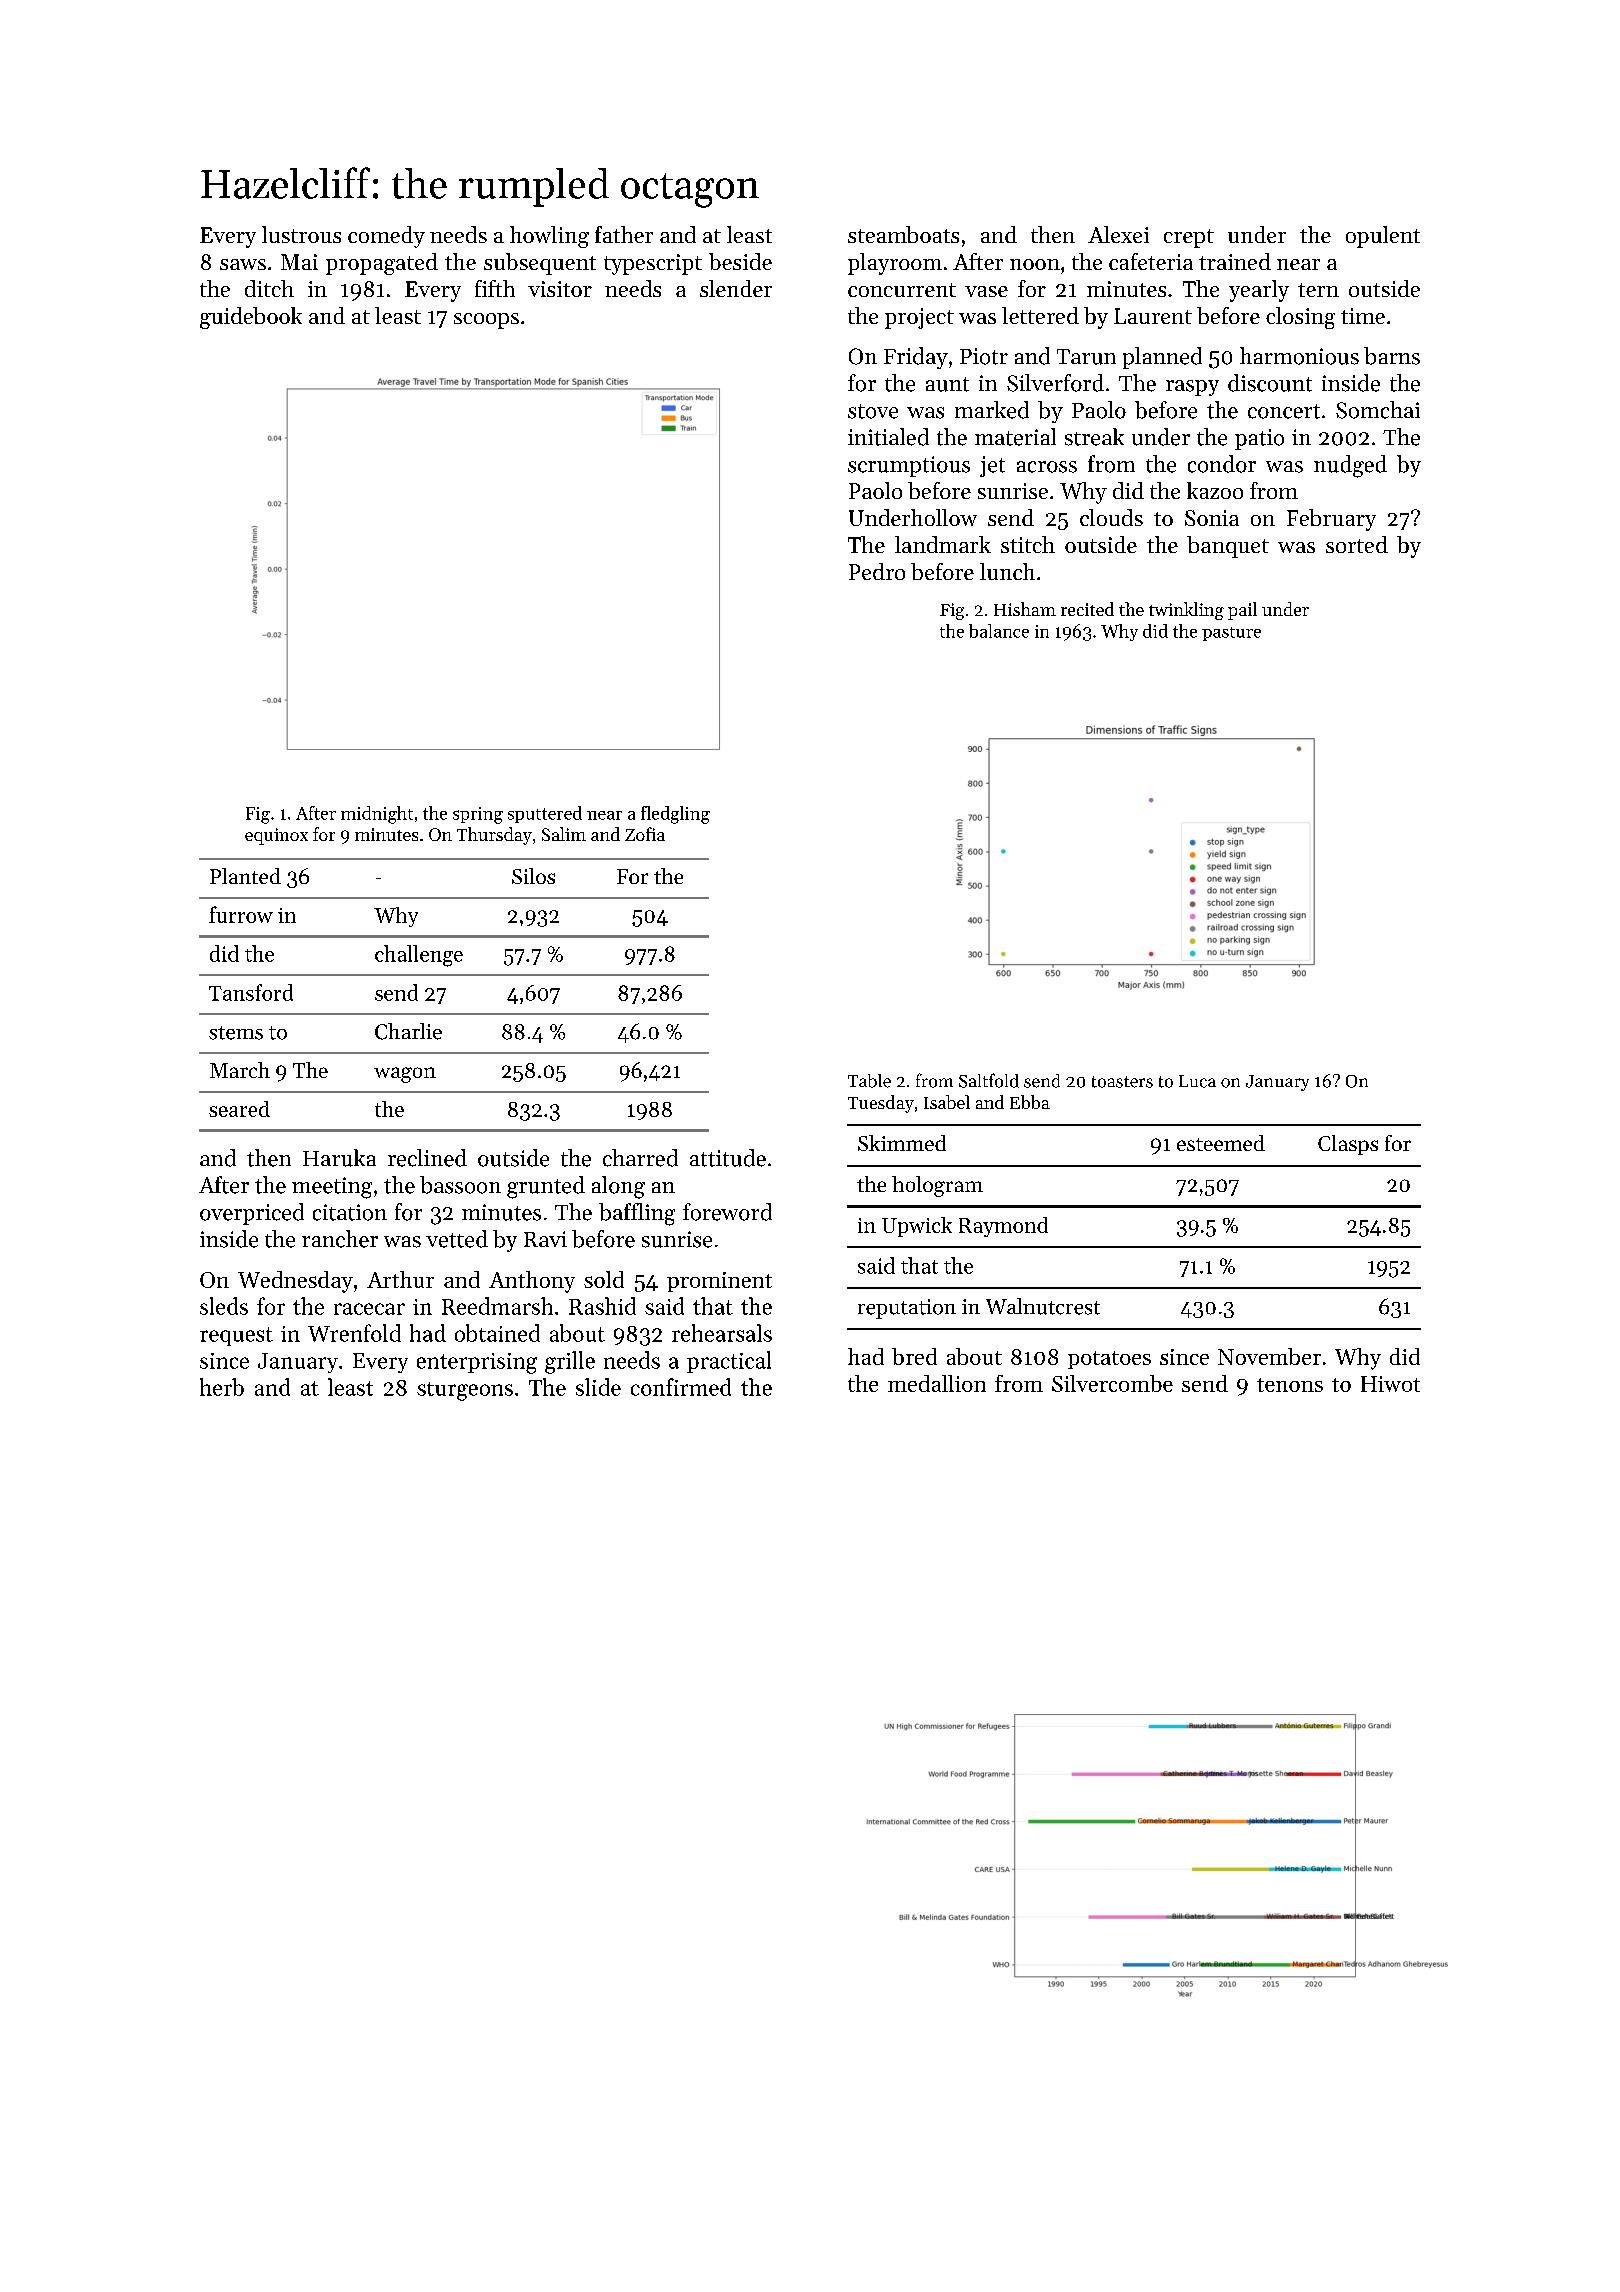  I want to click on Walnutcrest, so click(1043, 1306).
